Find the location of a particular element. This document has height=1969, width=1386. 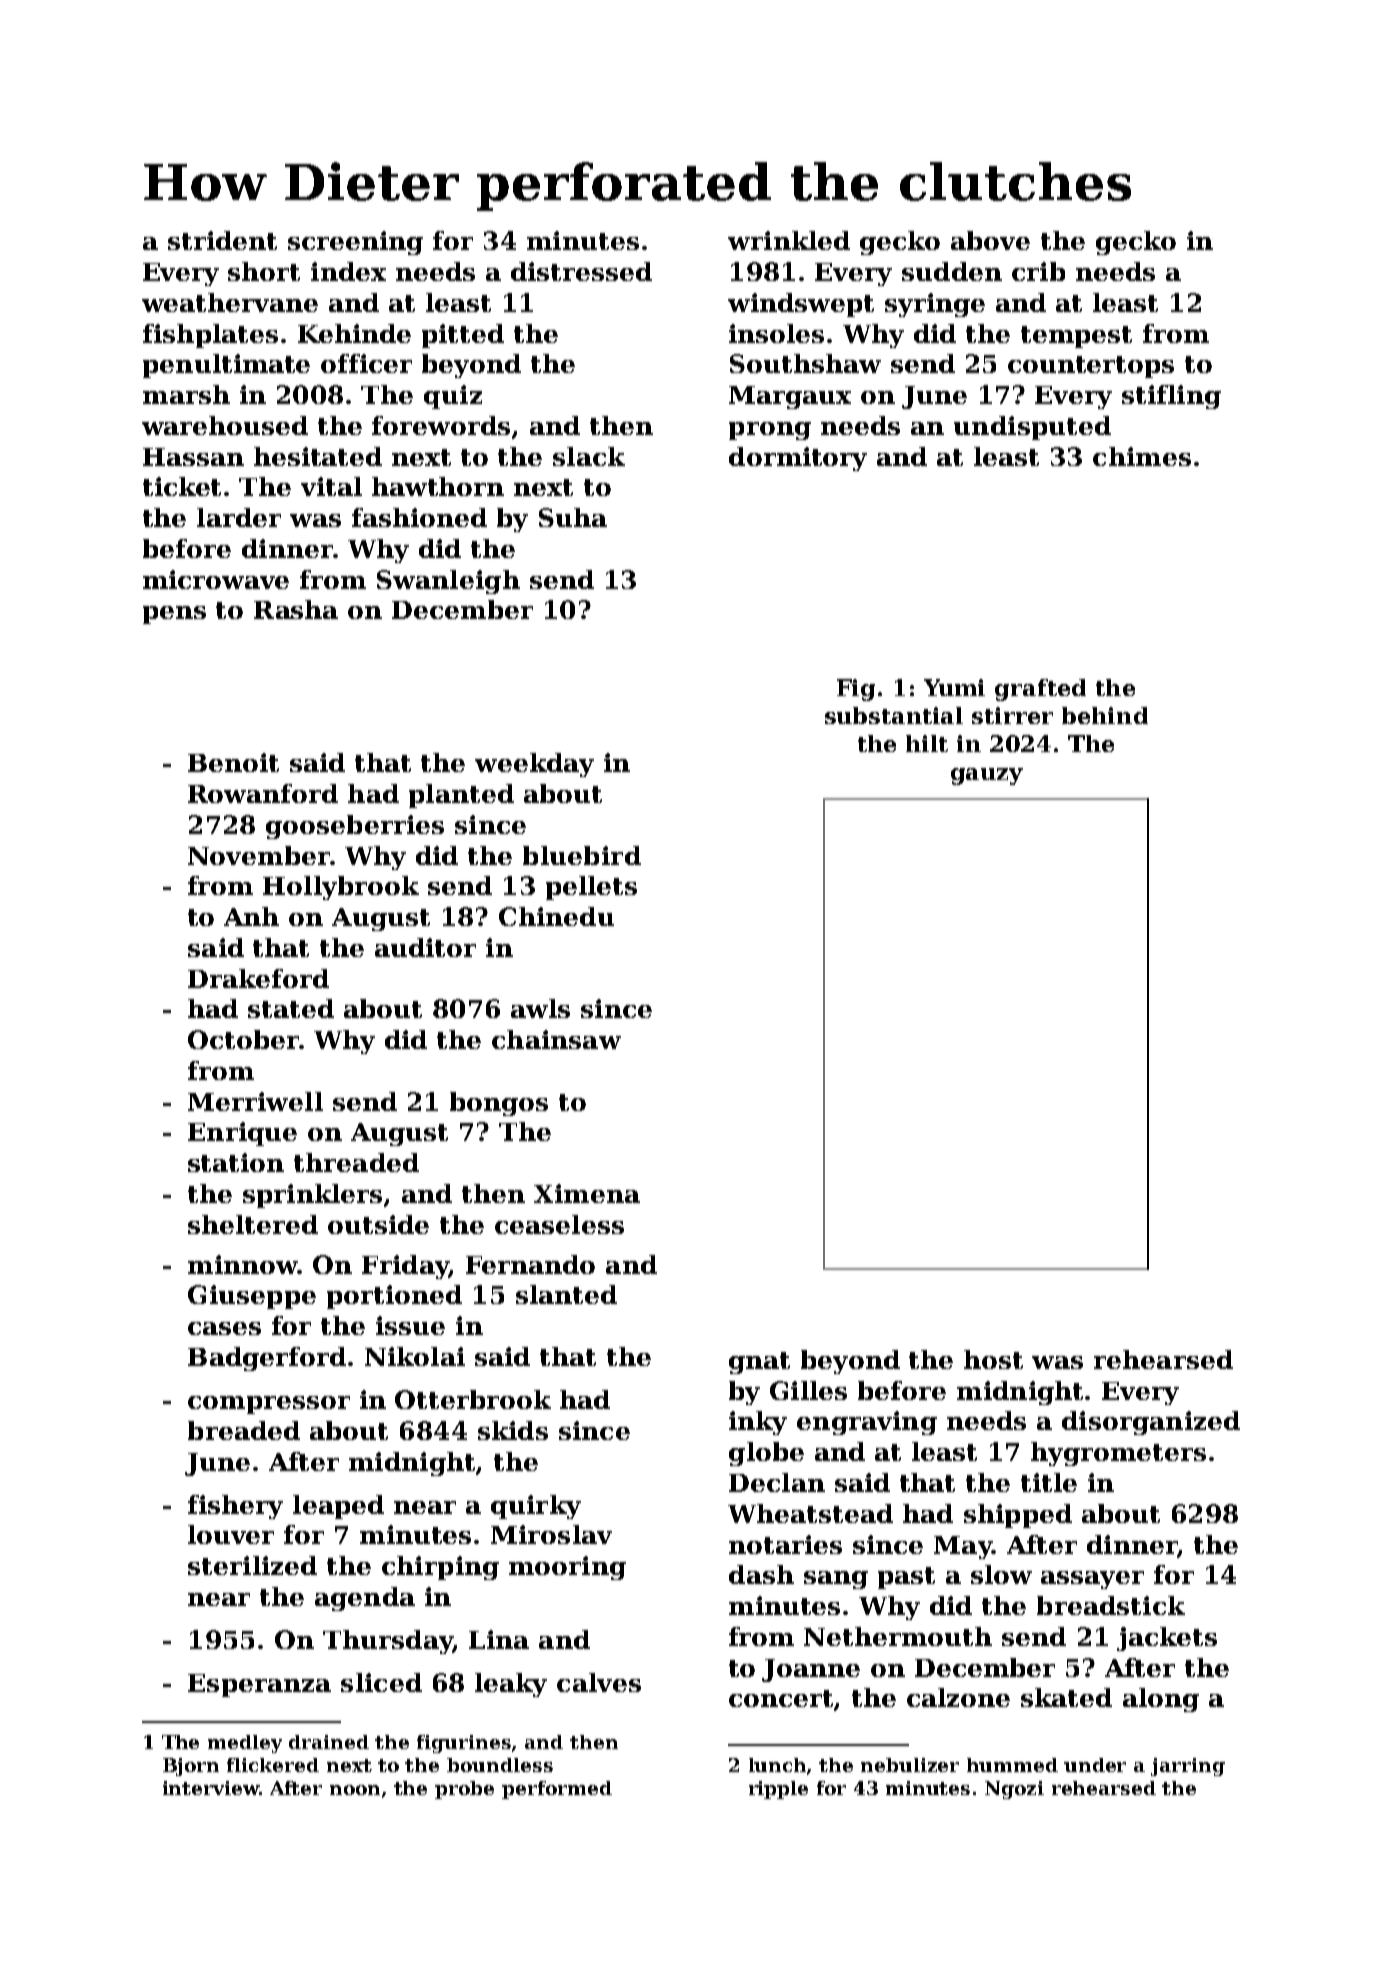

nebulizer is located at coordinates (910, 1765).
